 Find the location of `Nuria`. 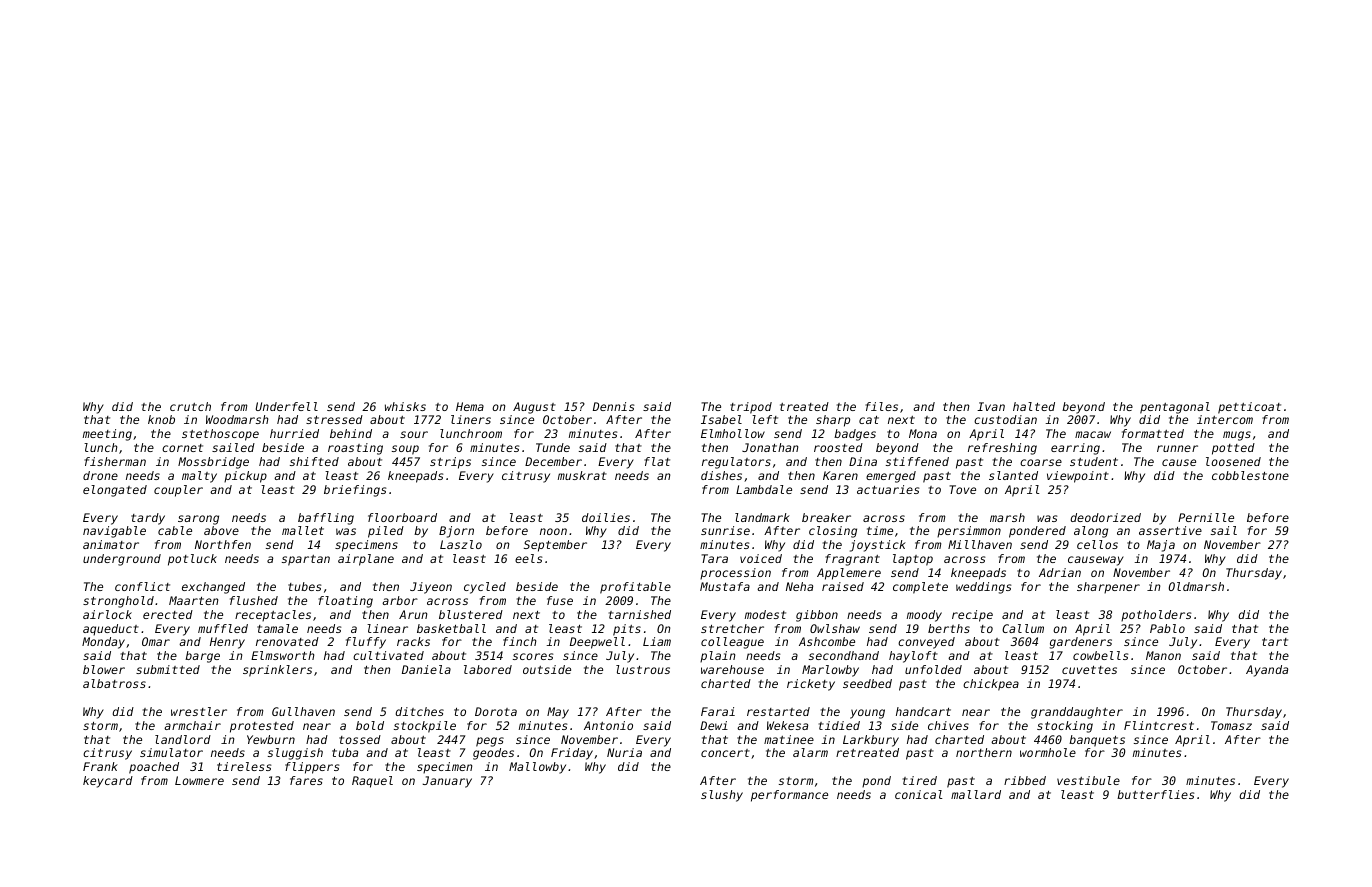

Nuria is located at coordinates (624, 752).
